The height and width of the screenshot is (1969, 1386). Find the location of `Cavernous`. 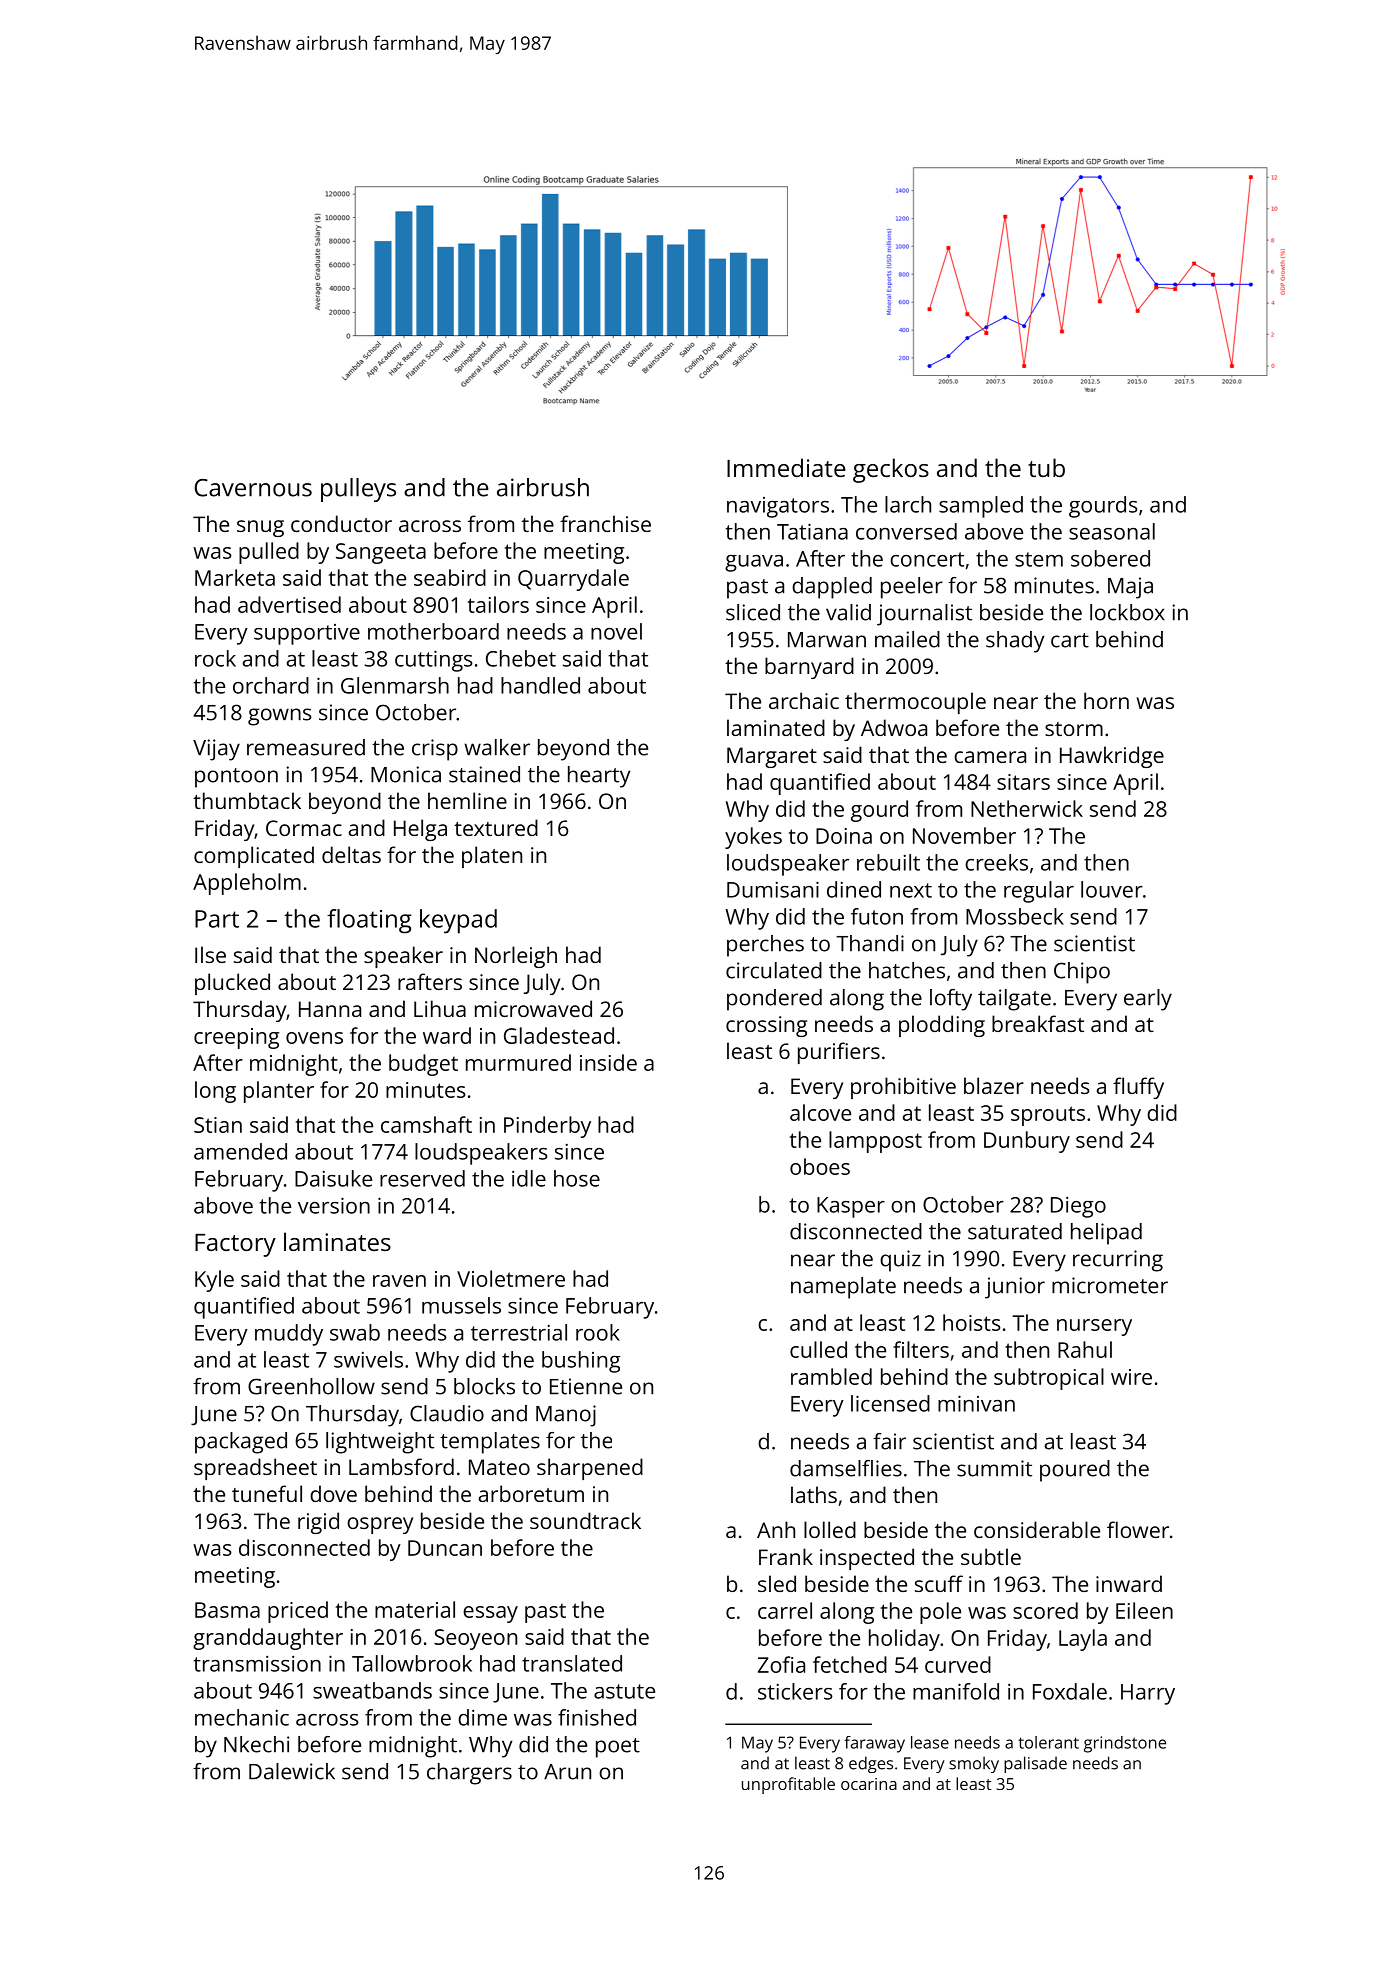

Cavernous is located at coordinates (253, 488).
